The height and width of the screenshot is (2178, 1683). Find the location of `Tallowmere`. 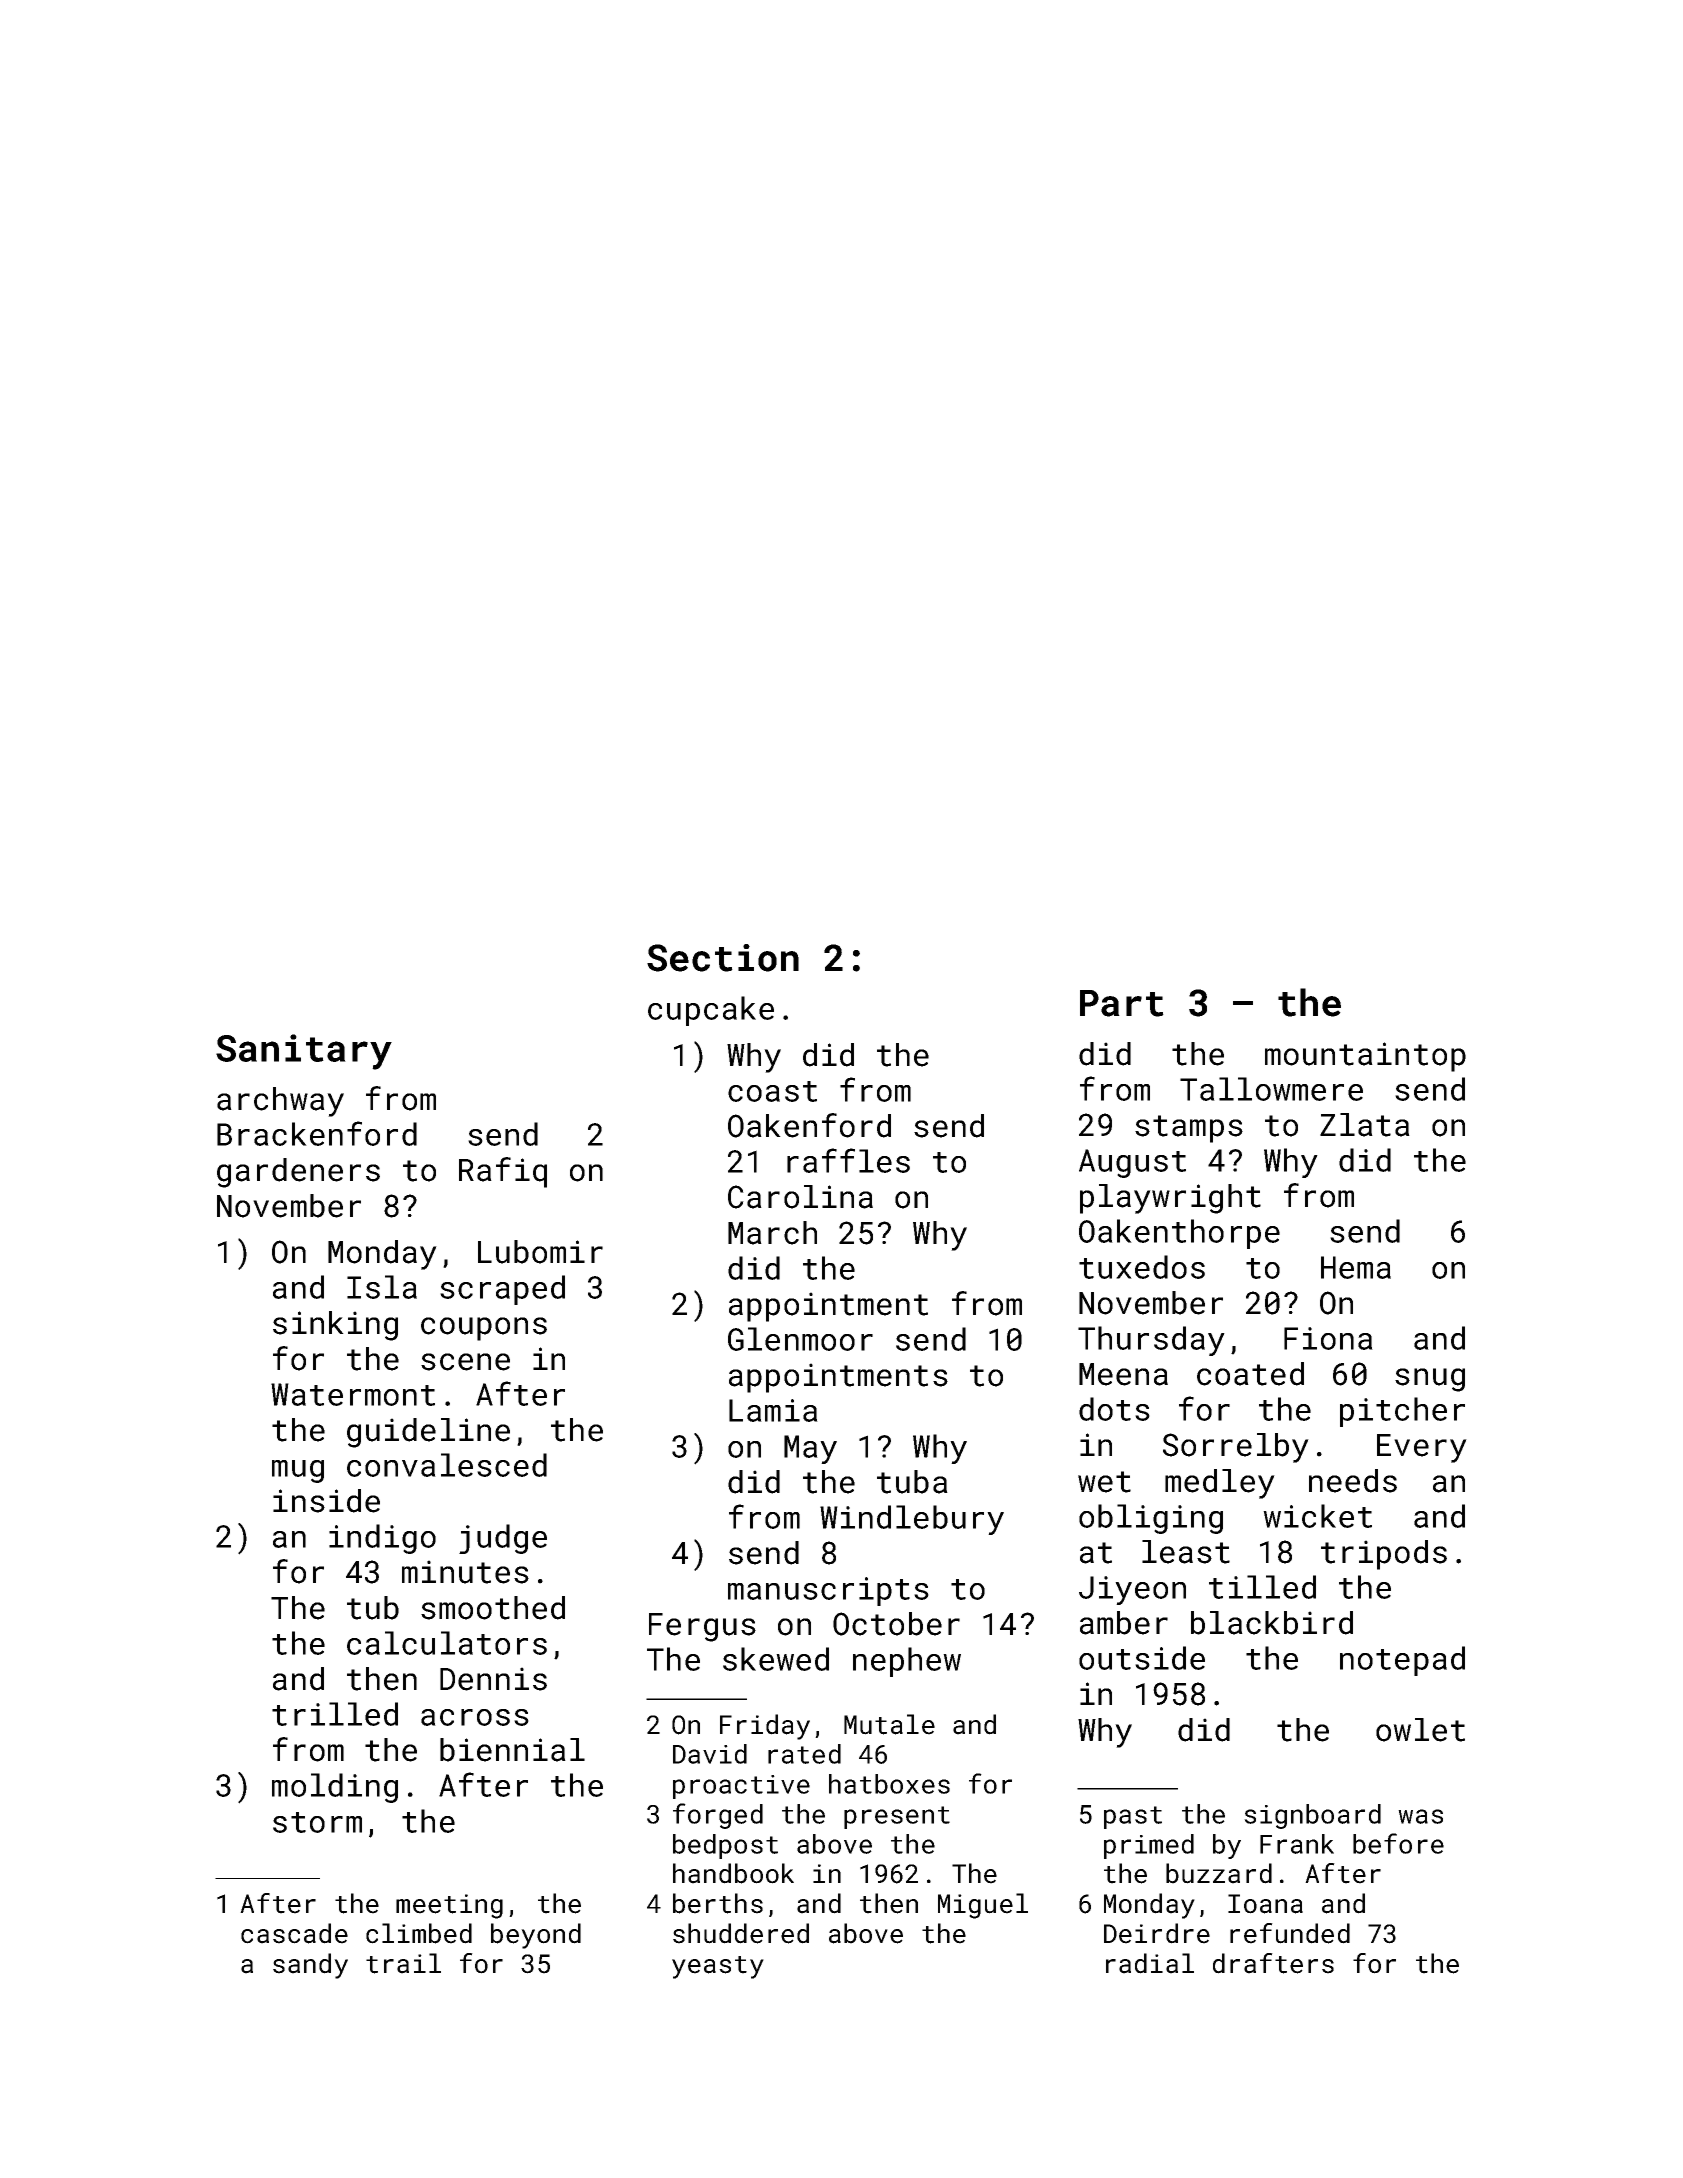

Tallowmere is located at coordinates (1271, 1089).
